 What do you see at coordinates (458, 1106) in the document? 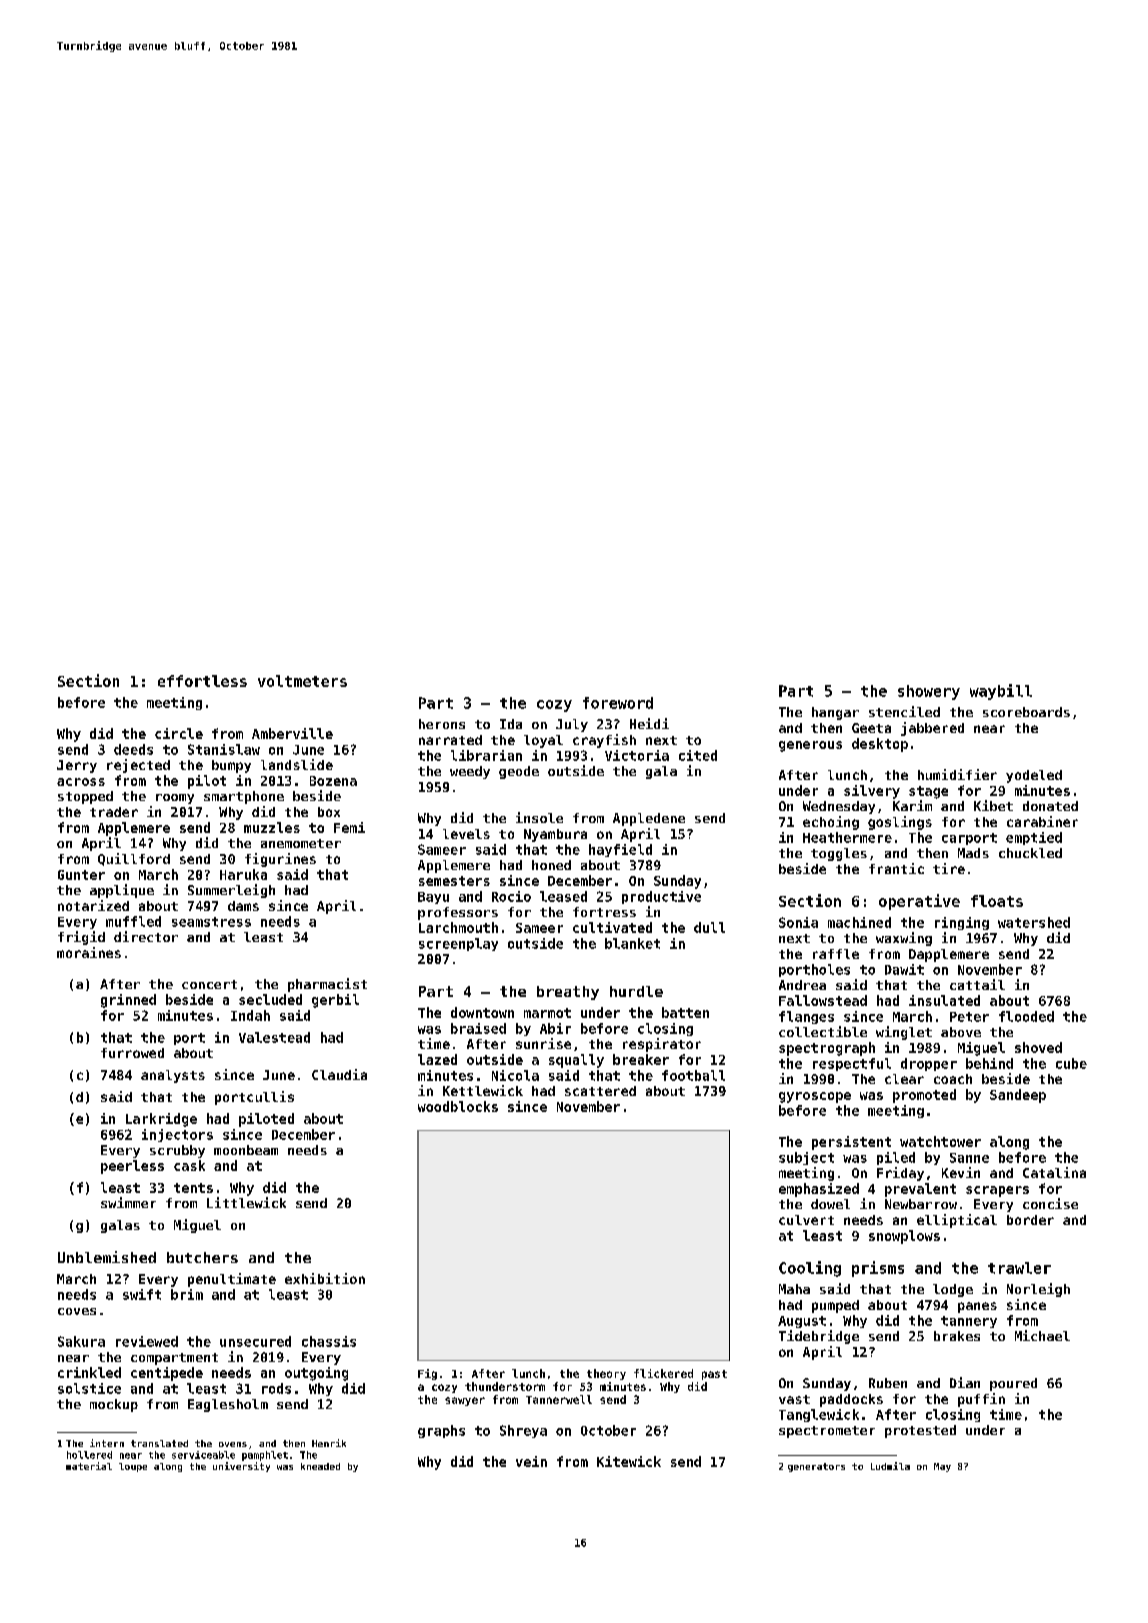
I see `woodblocks` at bounding box center [458, 1106].
